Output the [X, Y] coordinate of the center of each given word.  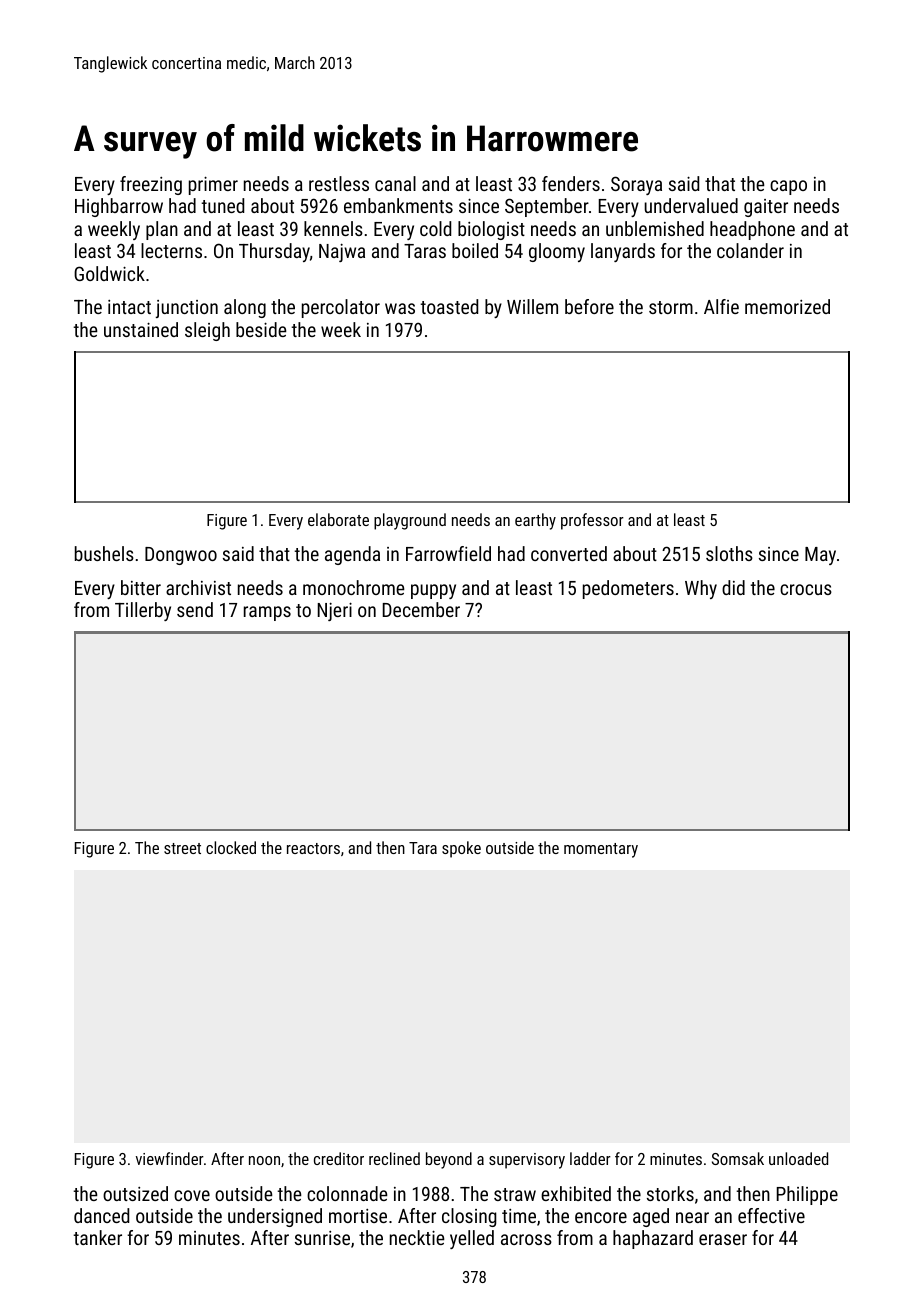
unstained [141, 329]
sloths [729, 553]
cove [192, 1195]
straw [515, 1194]
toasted [449, 306]
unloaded [798, 1158]
